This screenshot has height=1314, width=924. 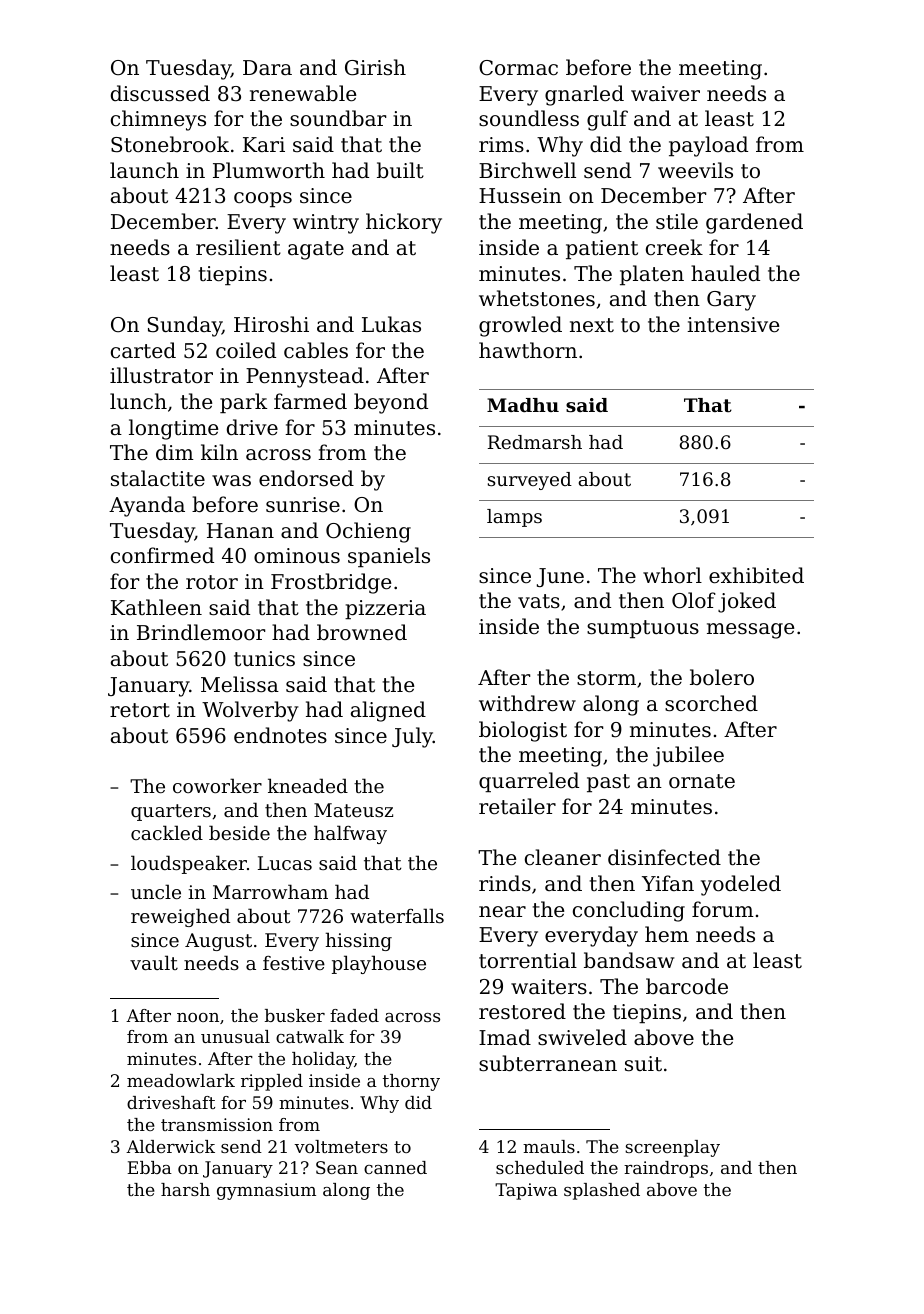 What do you see at coordinates (502, 911) in the screenshot?
I see `near` at bounding box center [502, 911].
